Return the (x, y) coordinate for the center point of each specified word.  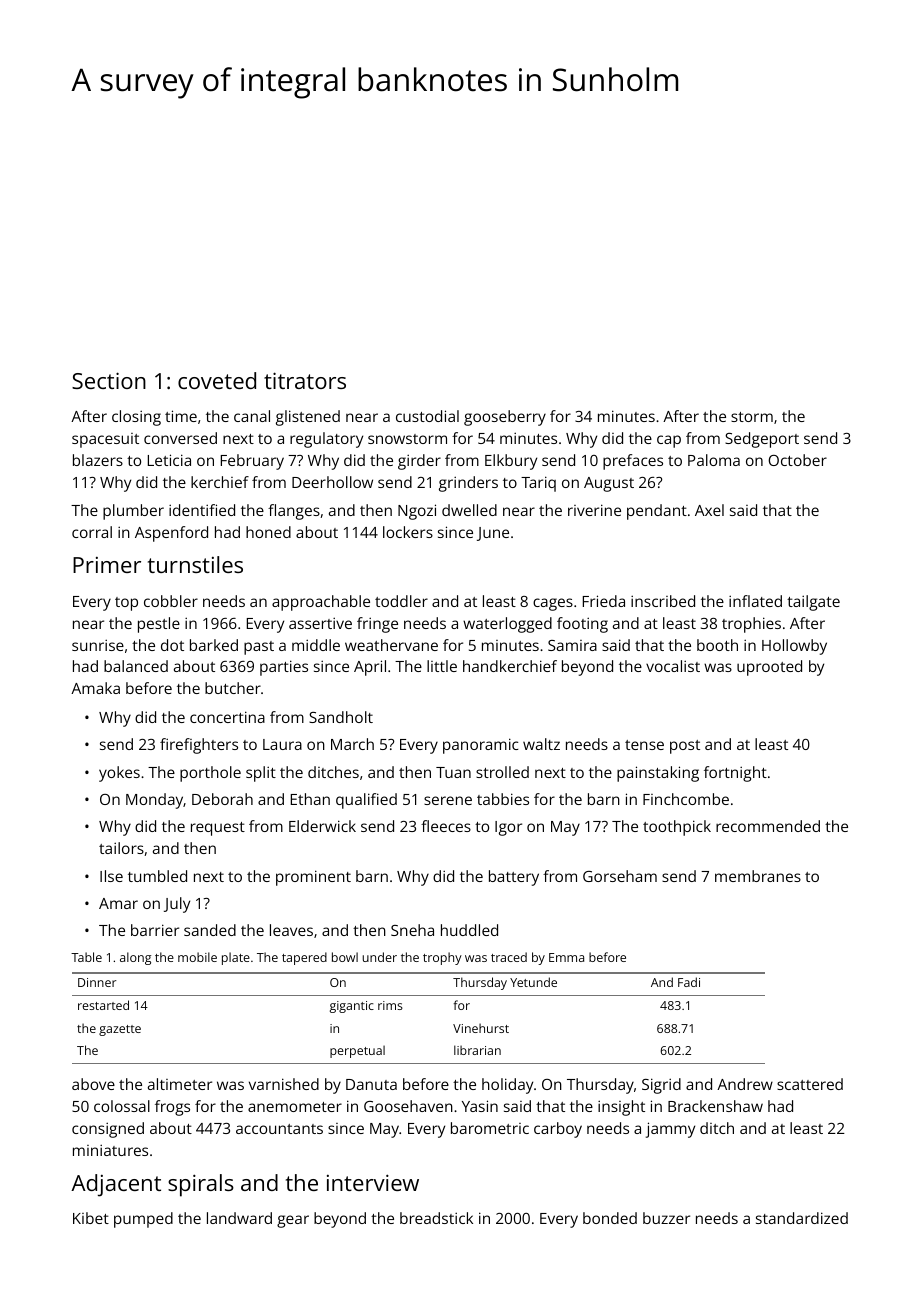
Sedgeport (762, 440)
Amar (118, 903)
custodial (427, 416)
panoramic (480, 746)
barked (214, 645)
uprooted (769, 668)
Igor (508, 828)
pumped (143, 1220)
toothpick (677, 828)
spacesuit (105, 440)
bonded (610, 1218)
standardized (802, 1218)
